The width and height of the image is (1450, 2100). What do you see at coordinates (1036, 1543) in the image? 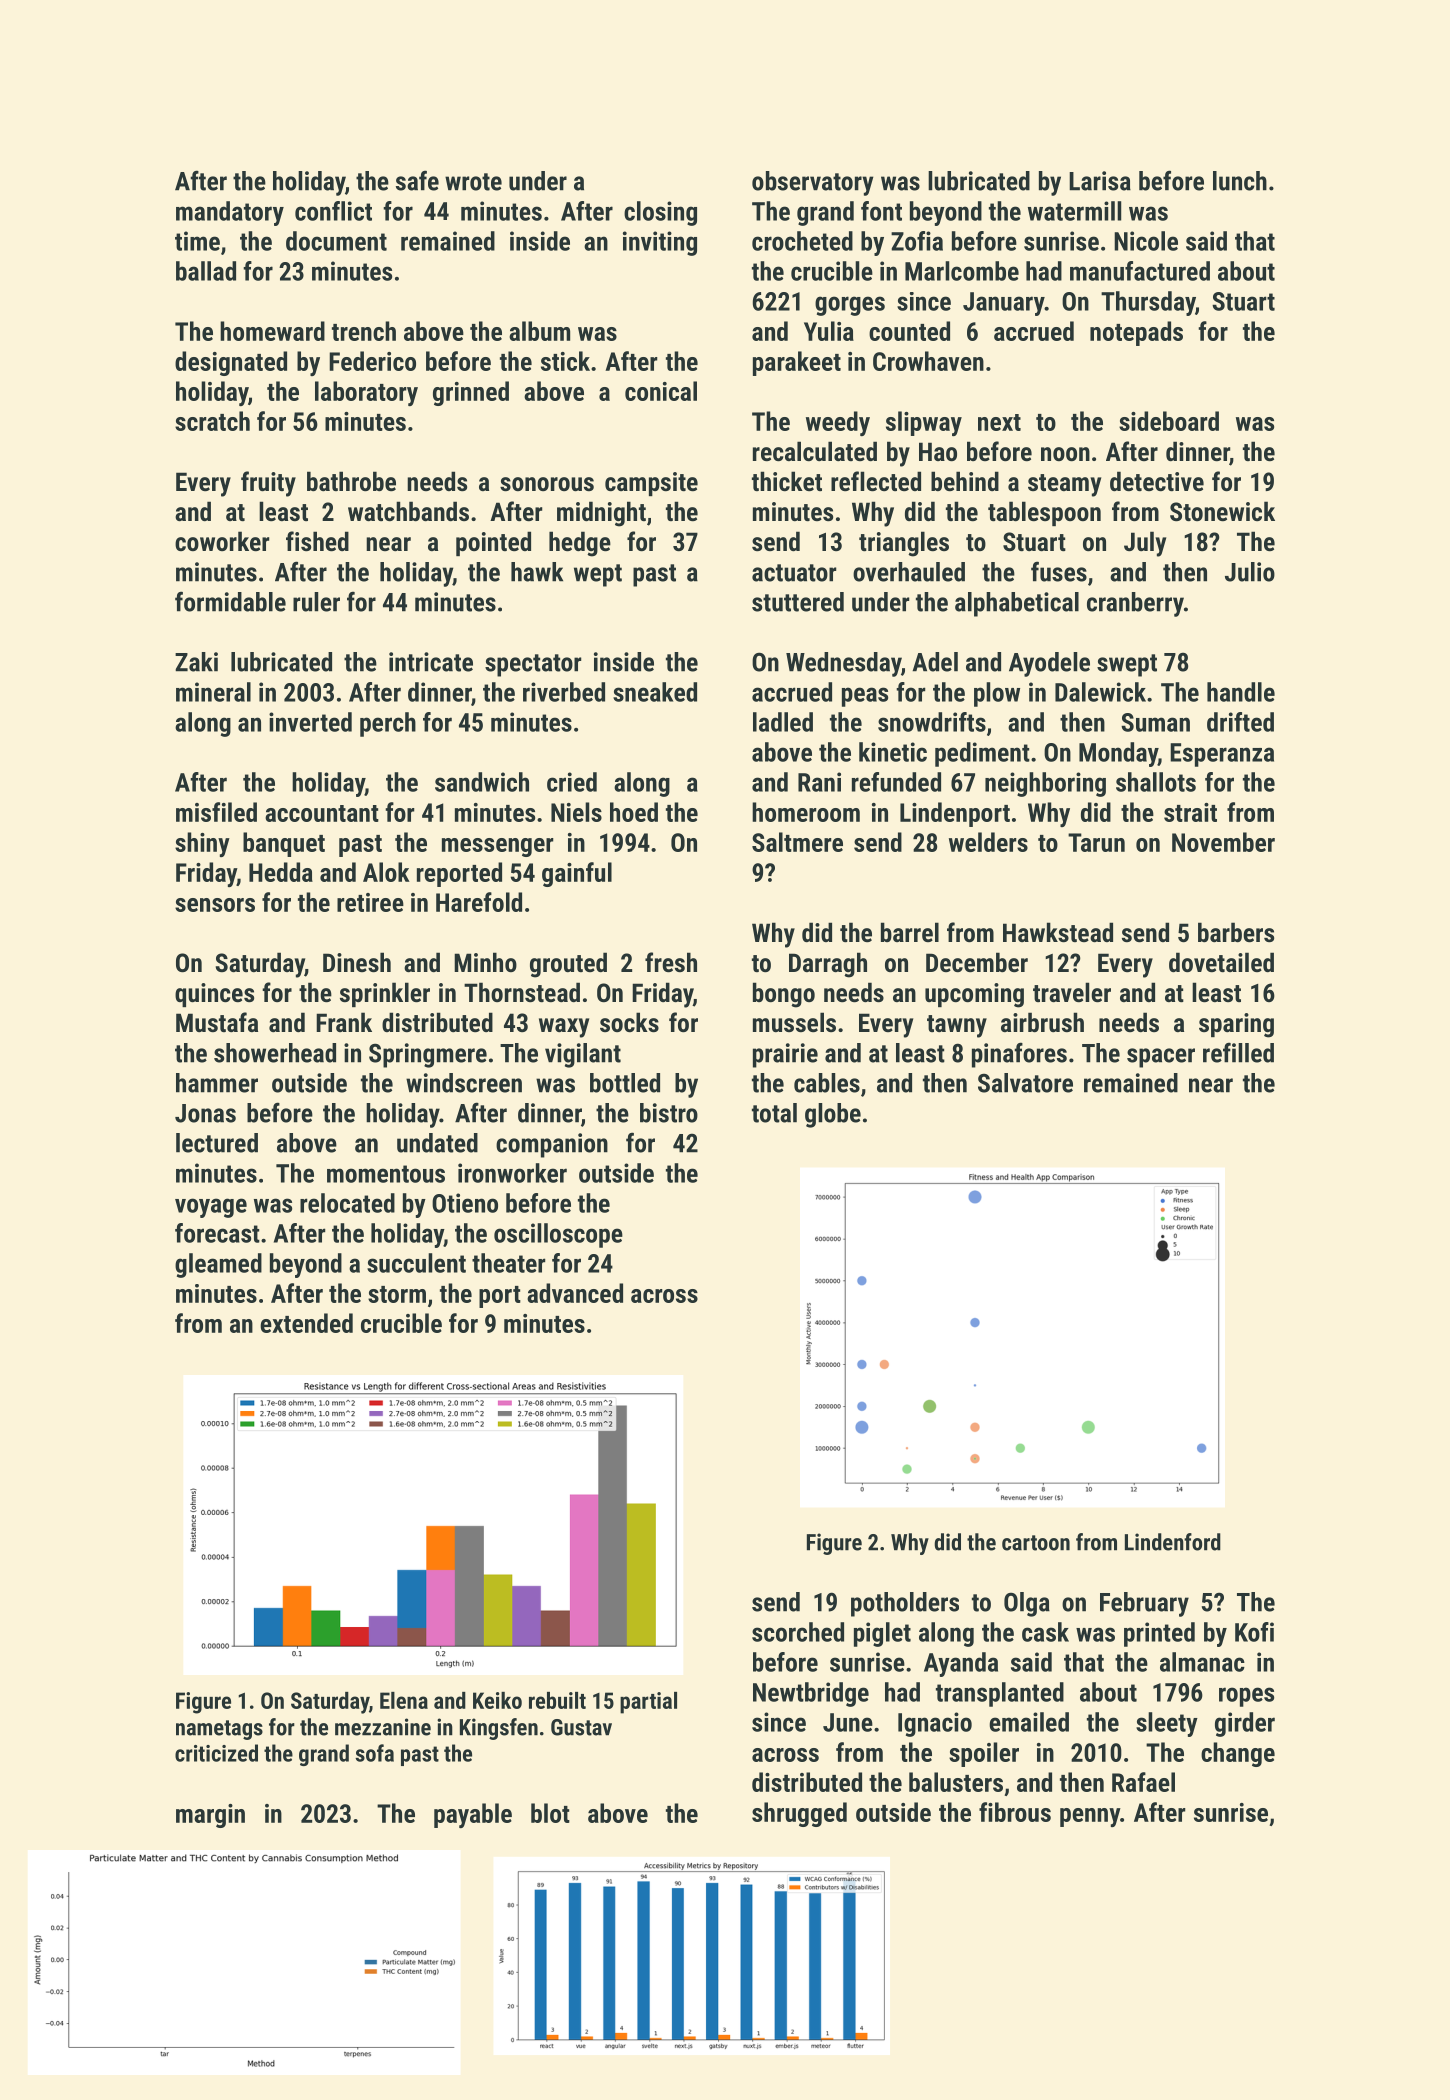
I see `cartoon` at bounding box center [1036, 1543].
